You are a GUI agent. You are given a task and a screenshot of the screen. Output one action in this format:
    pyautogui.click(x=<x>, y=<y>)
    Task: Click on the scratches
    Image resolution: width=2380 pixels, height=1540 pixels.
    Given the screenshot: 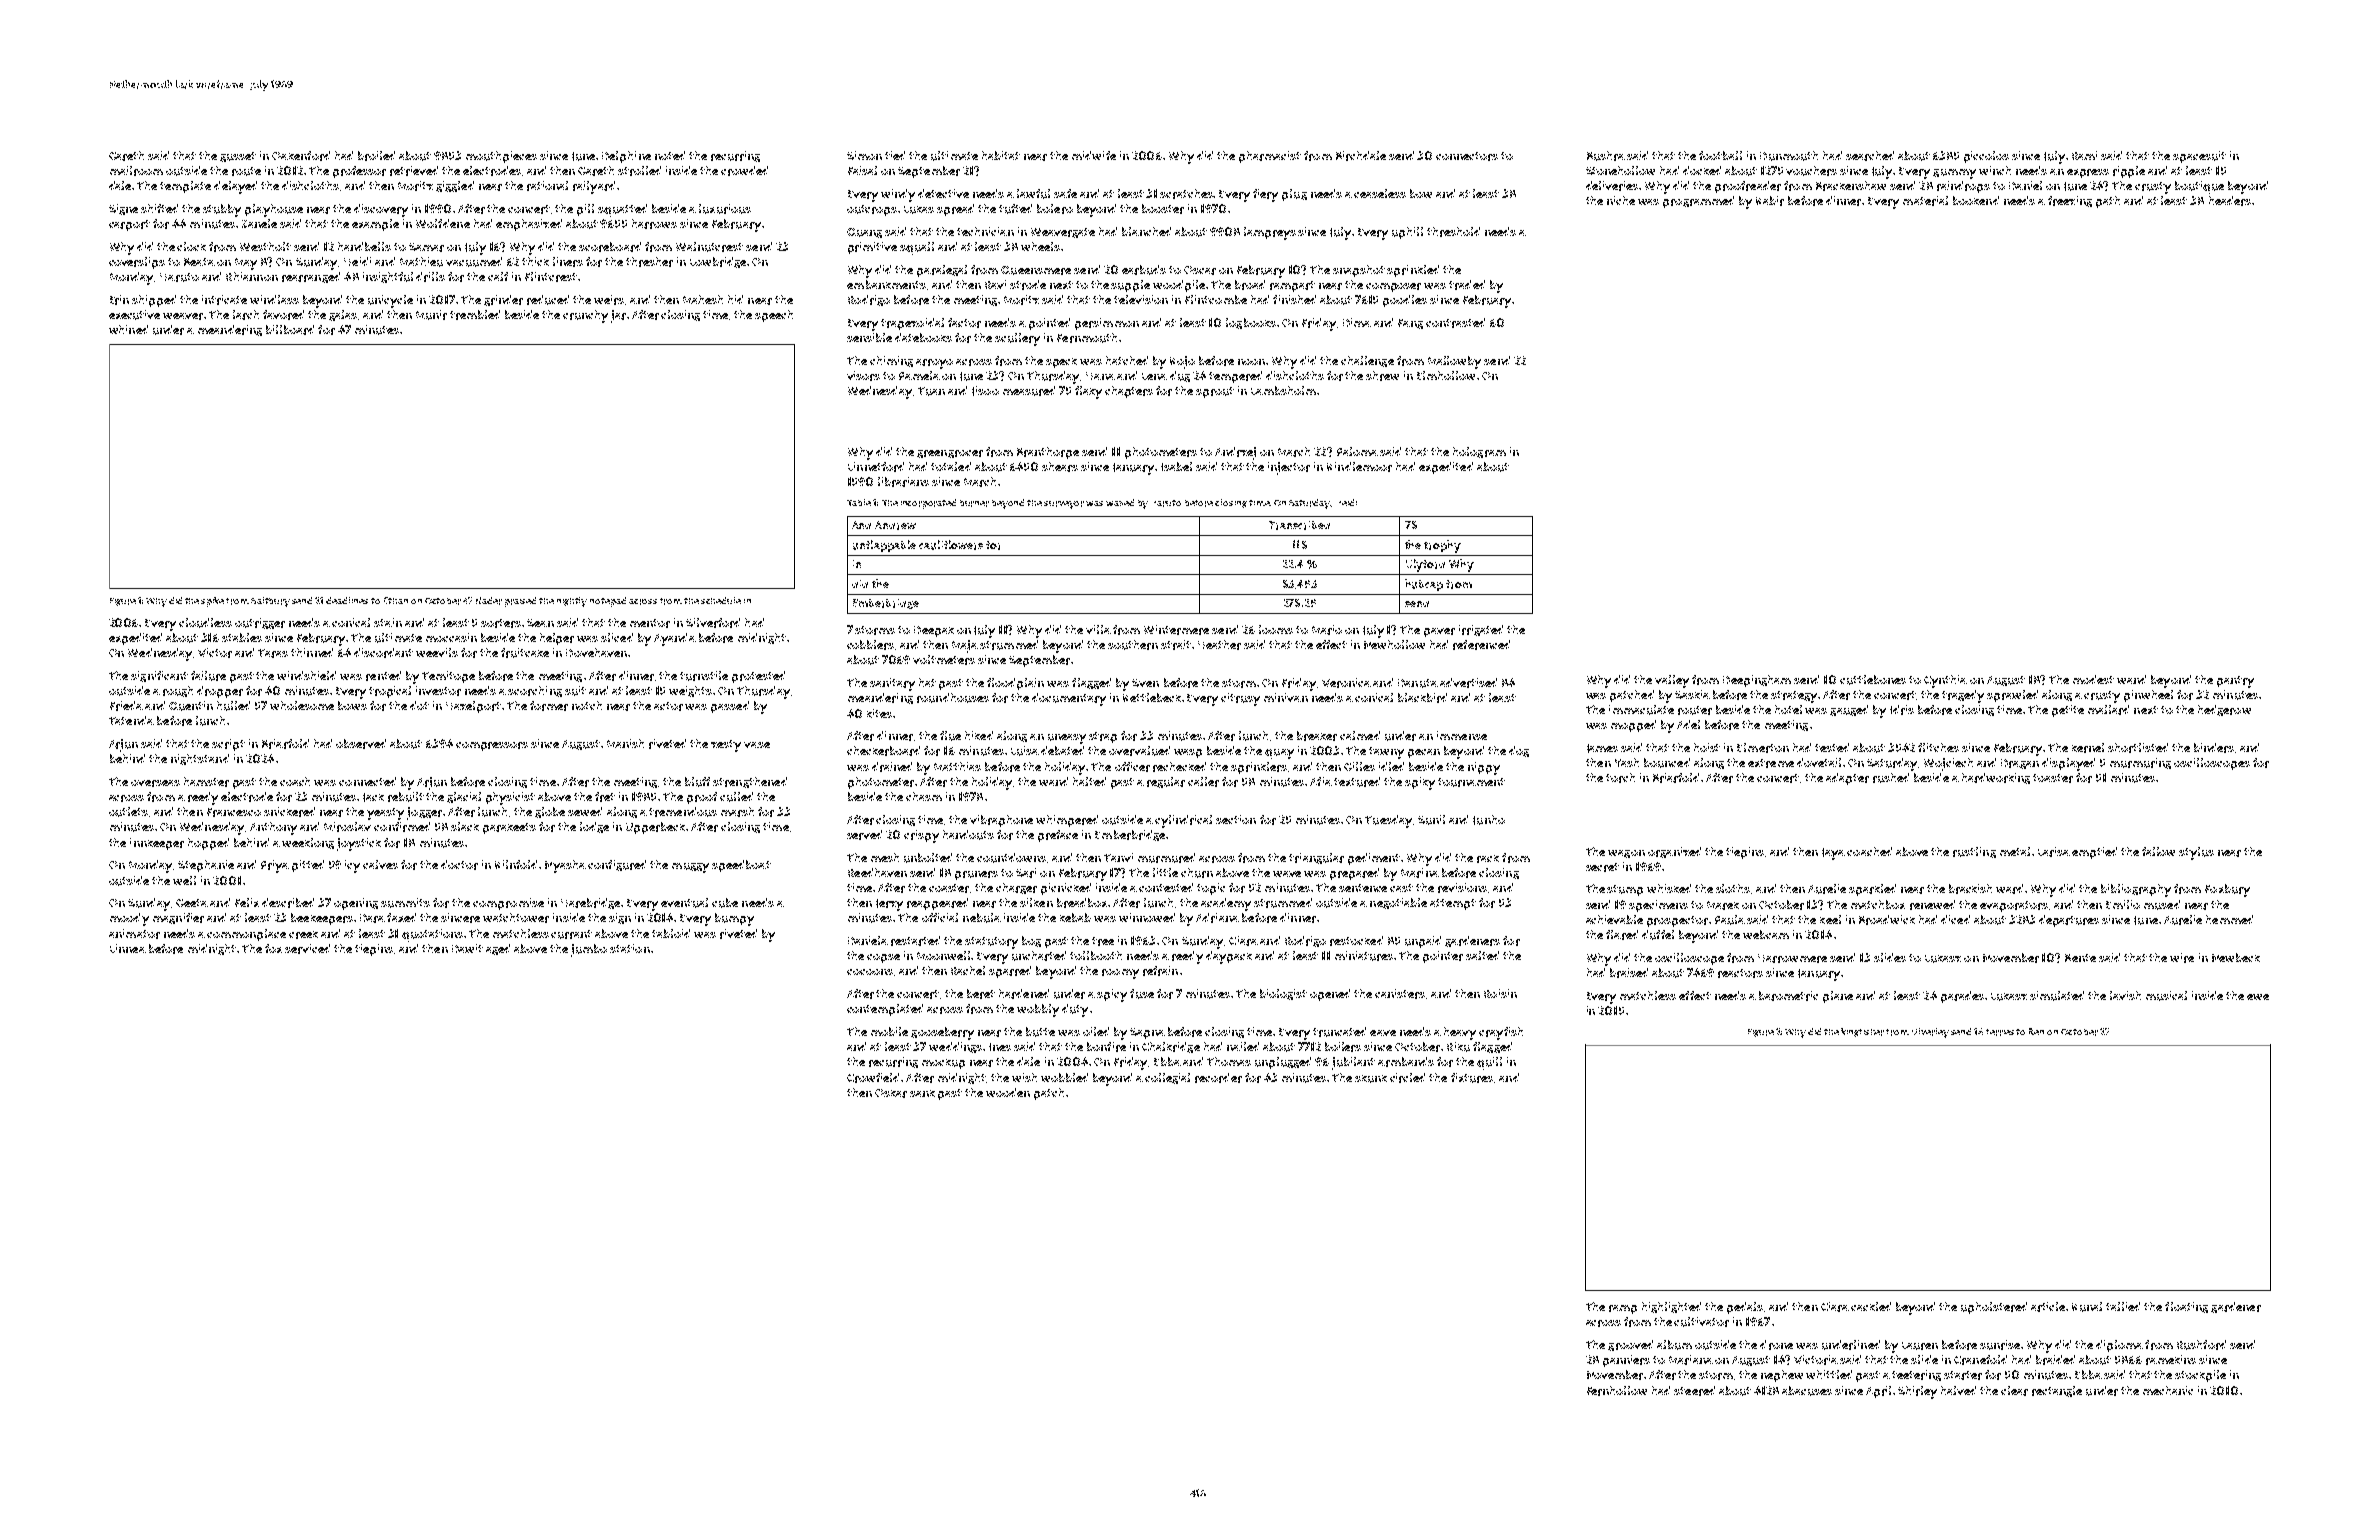 What is the action you would take?
    pyautogui.click(x=1187, y=194)
